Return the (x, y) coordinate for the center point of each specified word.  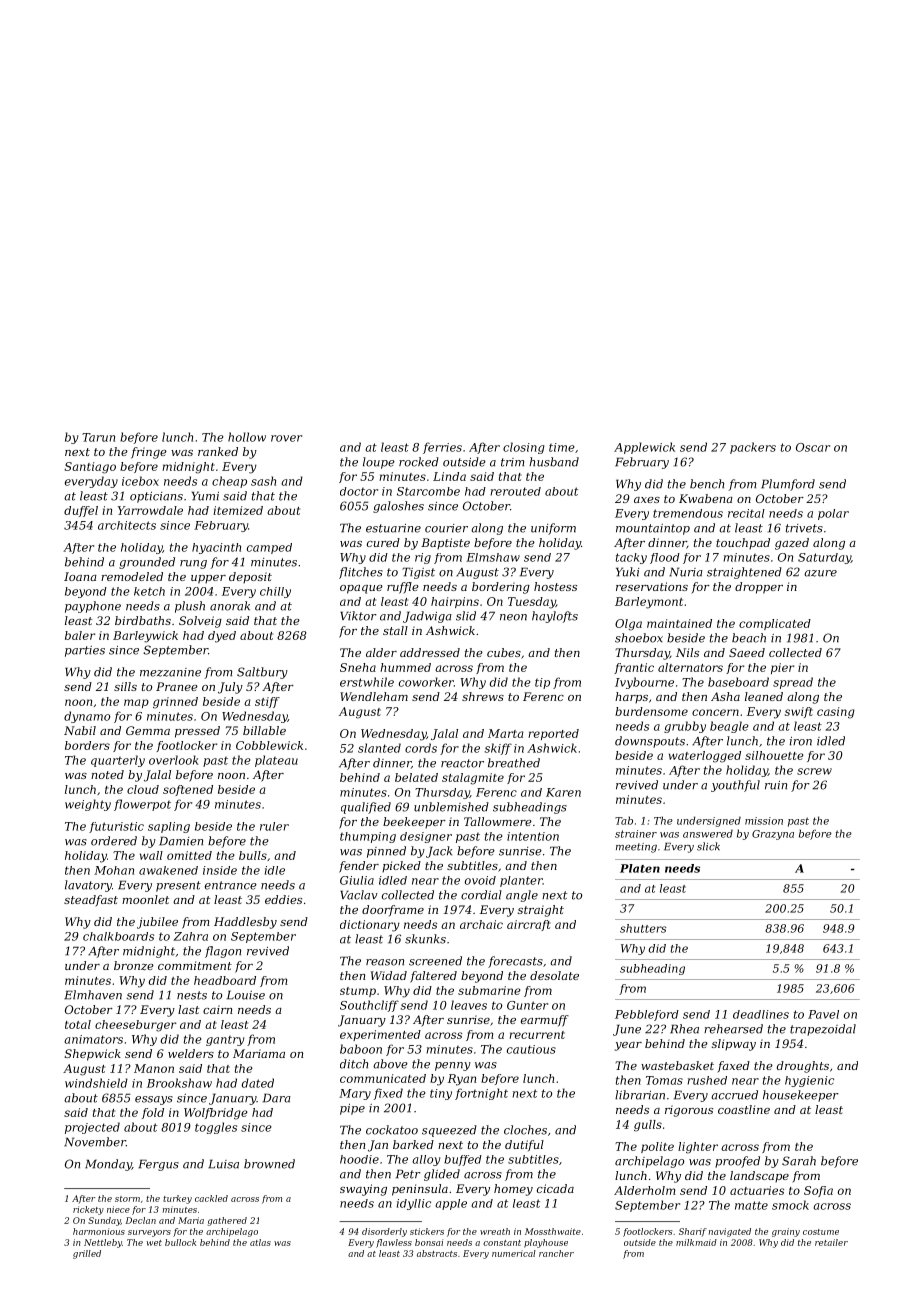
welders (191, 1053)
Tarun (98, 437)
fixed (388, 1094)
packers (753, 448)
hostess (555, 586)
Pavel (823, 1014)
